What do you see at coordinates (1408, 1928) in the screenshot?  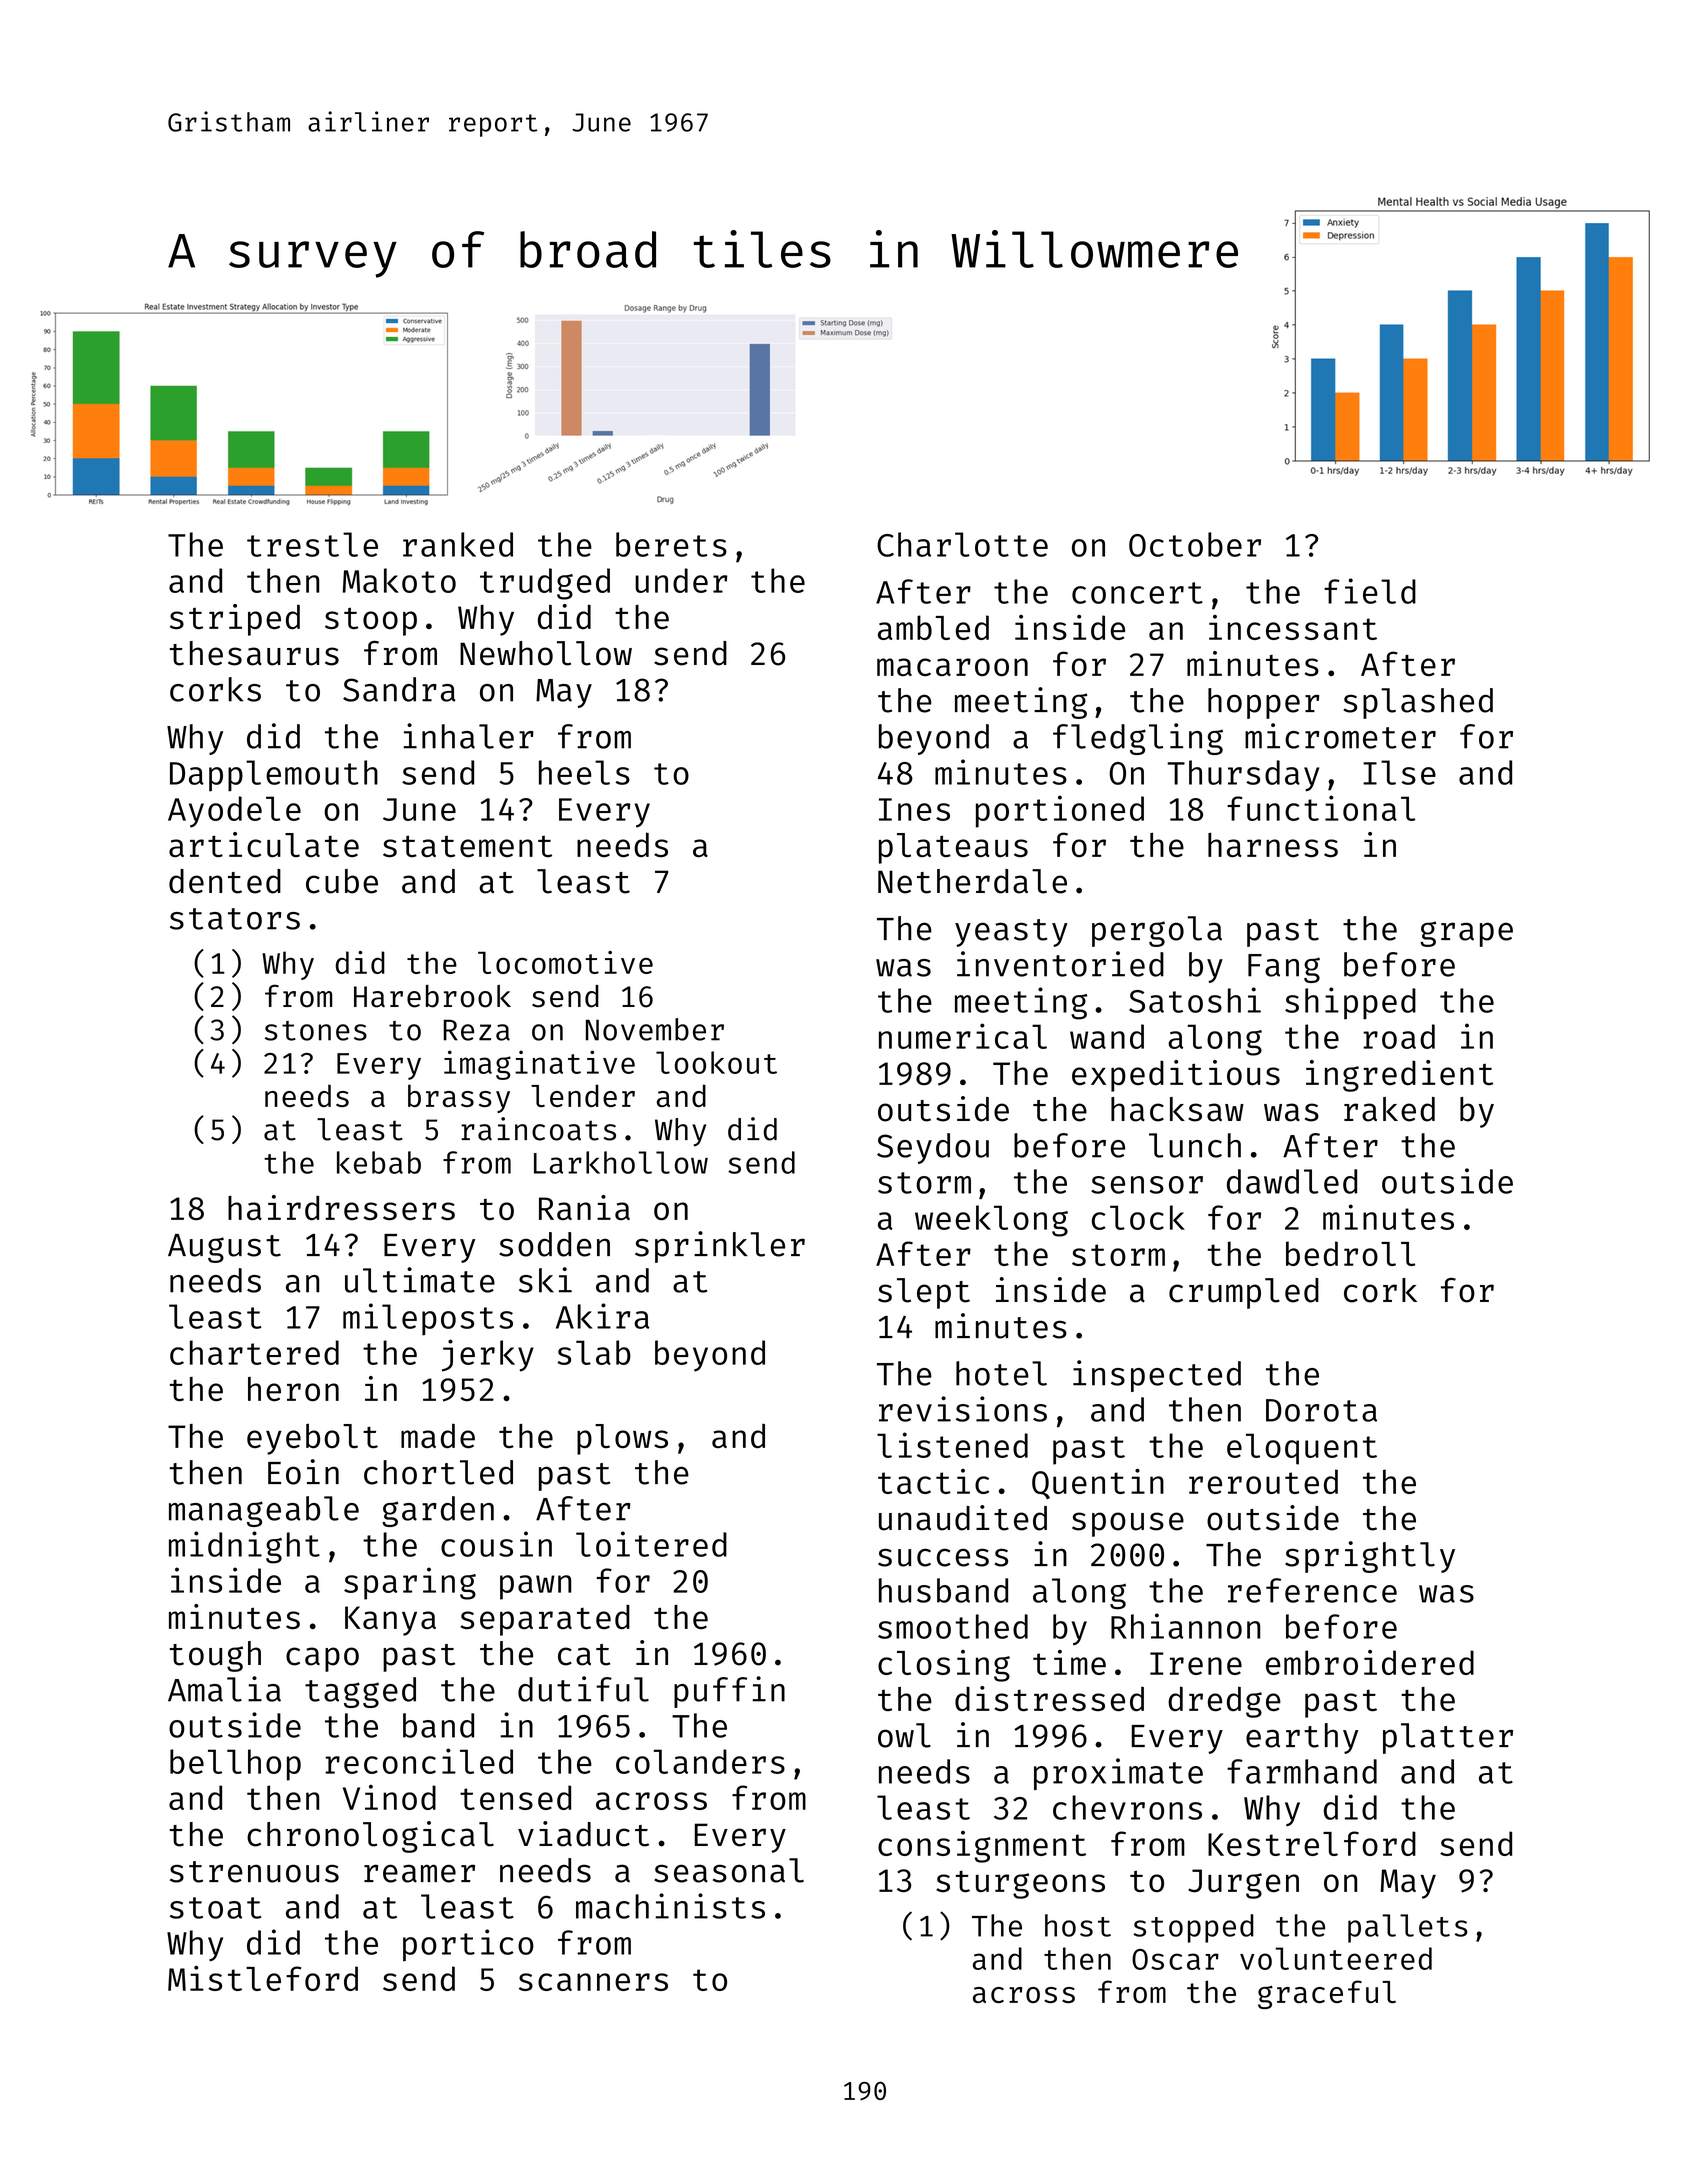 I see `pallets` at bounding box center [1408, 1928].
